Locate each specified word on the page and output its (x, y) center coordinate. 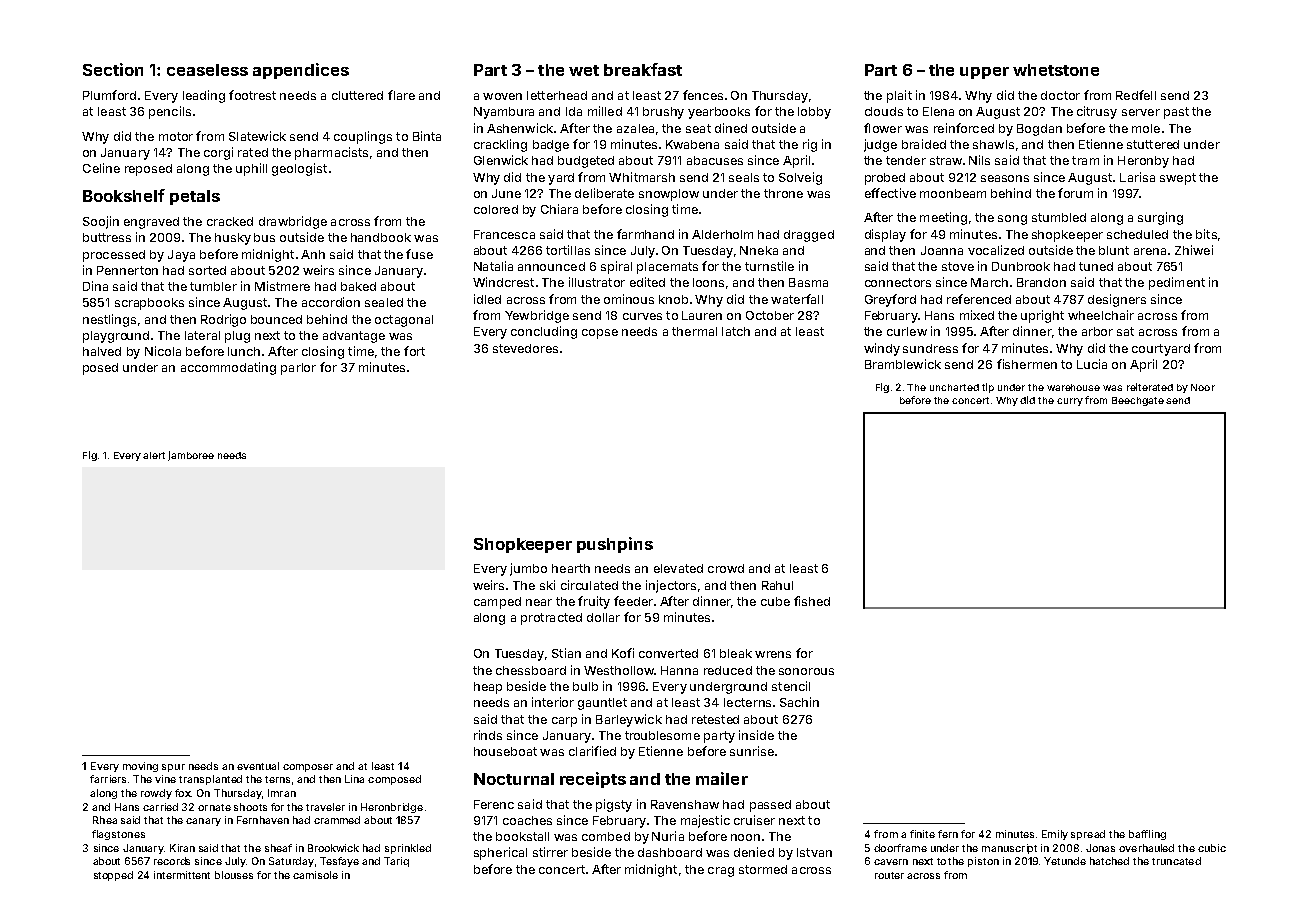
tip (988, 388)
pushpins (615, 545)
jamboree (191, 456)
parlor (298, 369)
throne (783, 193)
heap (488, 688)
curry (1070, 402)
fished (812, 601)
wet (584, 70)
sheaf (278, 848)
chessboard (531, 670)
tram (1085, 160)
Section (113, 69)
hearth (571, 568)
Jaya (181, 256)
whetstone (1056, 70)
